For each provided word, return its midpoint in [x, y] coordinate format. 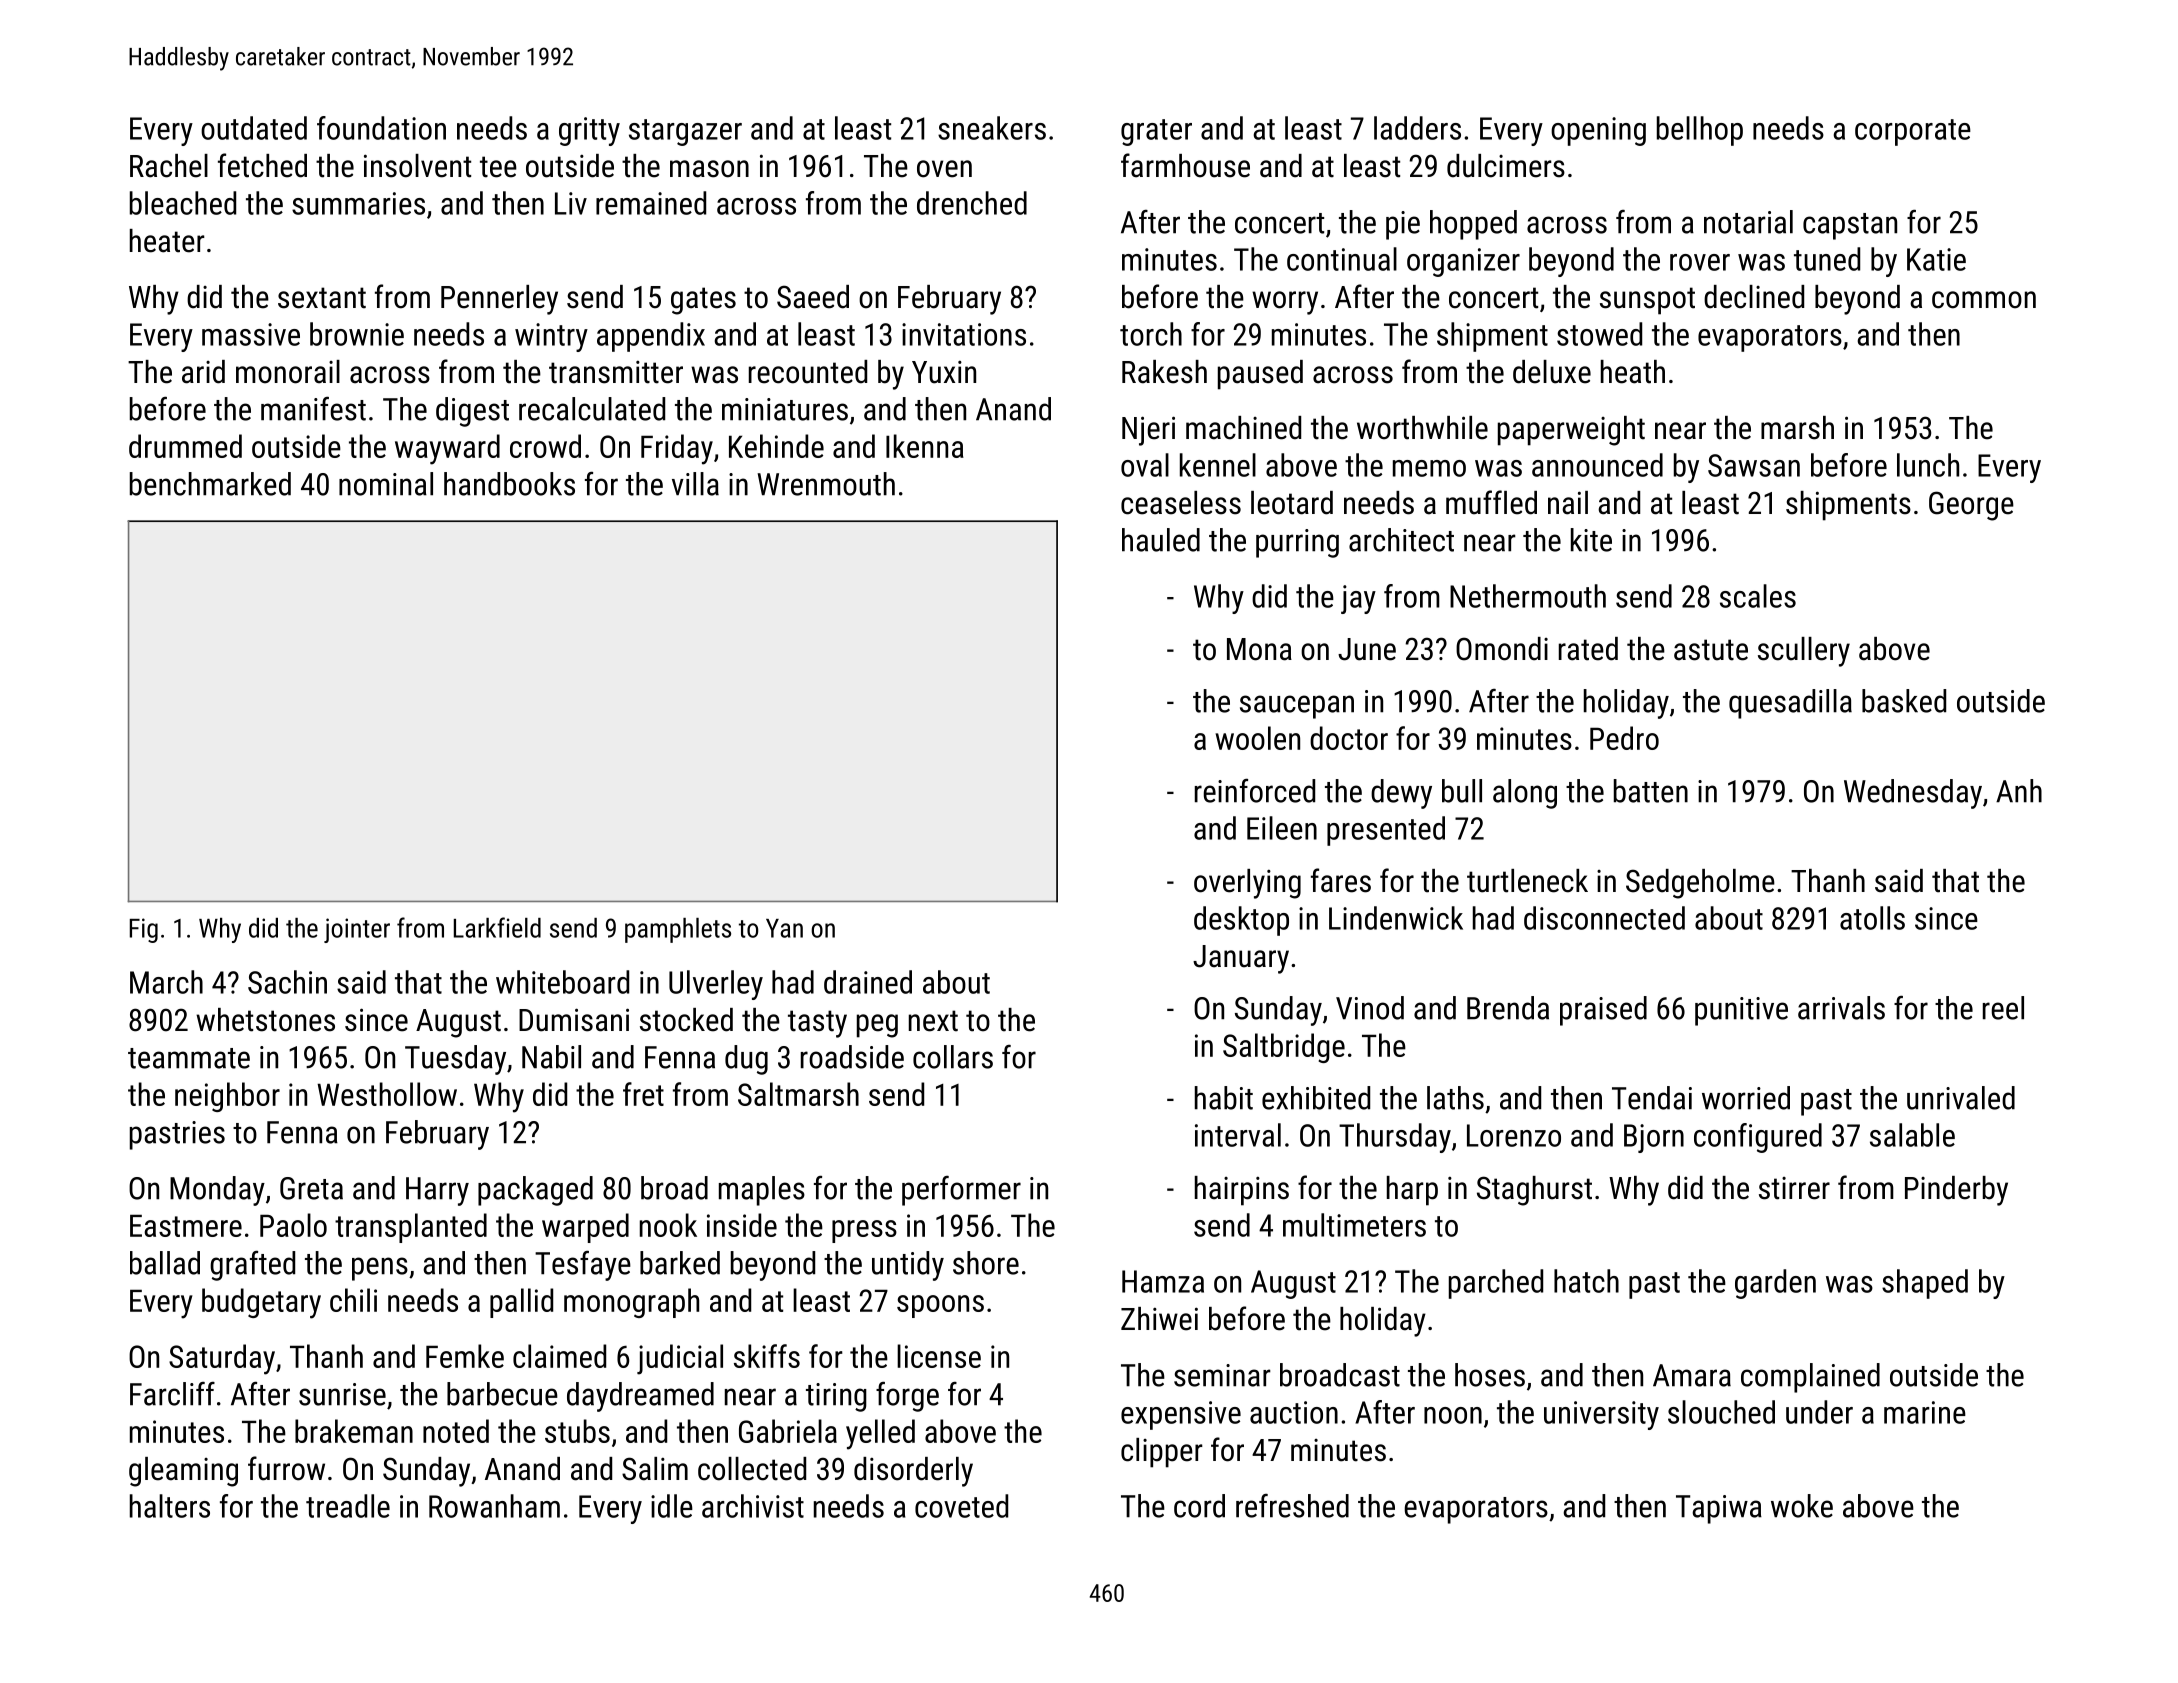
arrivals [1841, 1008]
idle [672, 1506]
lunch [1928, 465]
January [1241, 959]
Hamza [1163, 1281]
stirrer [1794, 1188]
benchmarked [210, 484]
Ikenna [925, 446]
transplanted [411, 1228]
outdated [254, 128]
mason [709, 169]
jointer [357, 930]
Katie [1936, 259]
